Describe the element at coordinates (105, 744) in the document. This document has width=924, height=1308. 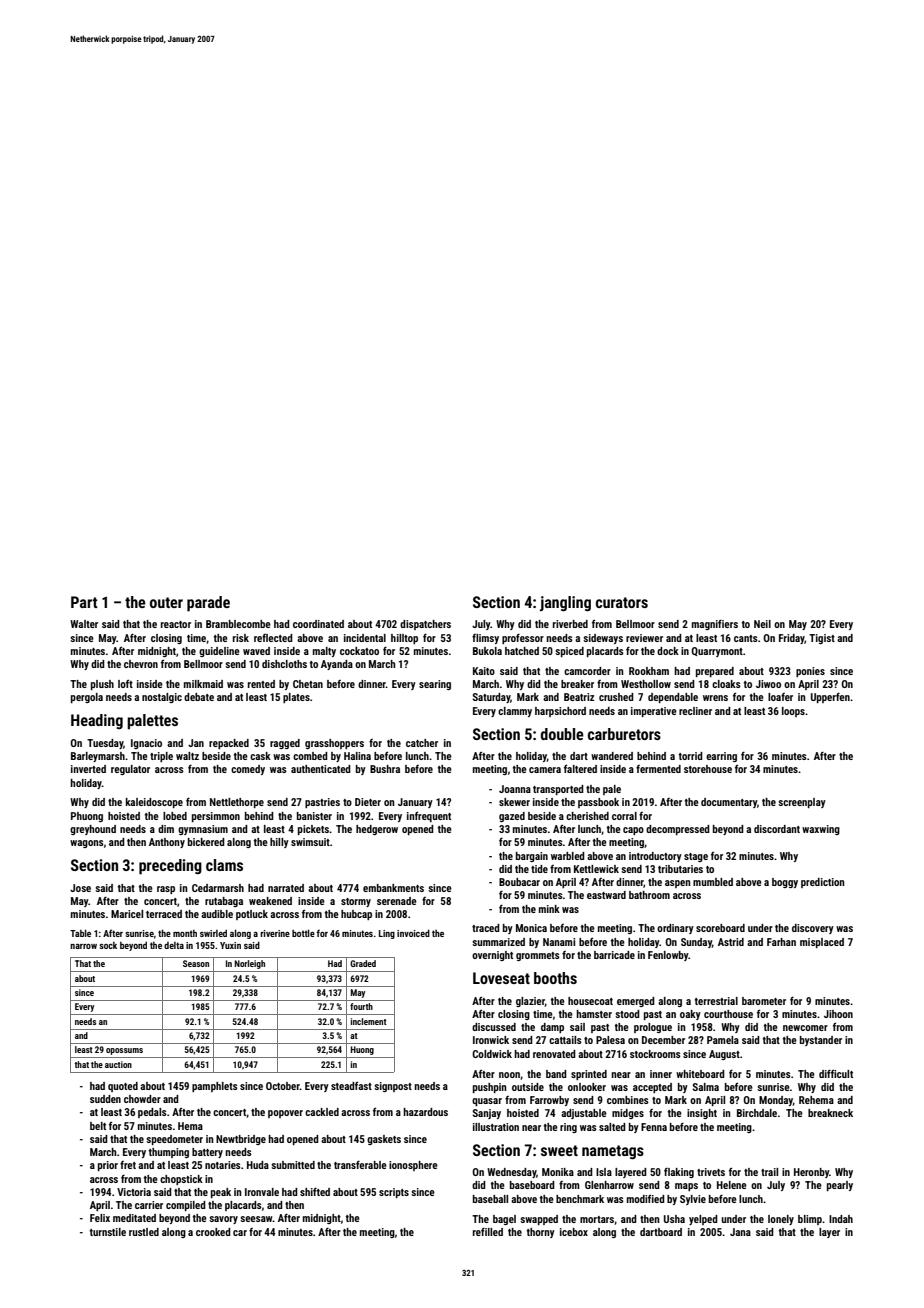
I see `Tuesday` at that location.
